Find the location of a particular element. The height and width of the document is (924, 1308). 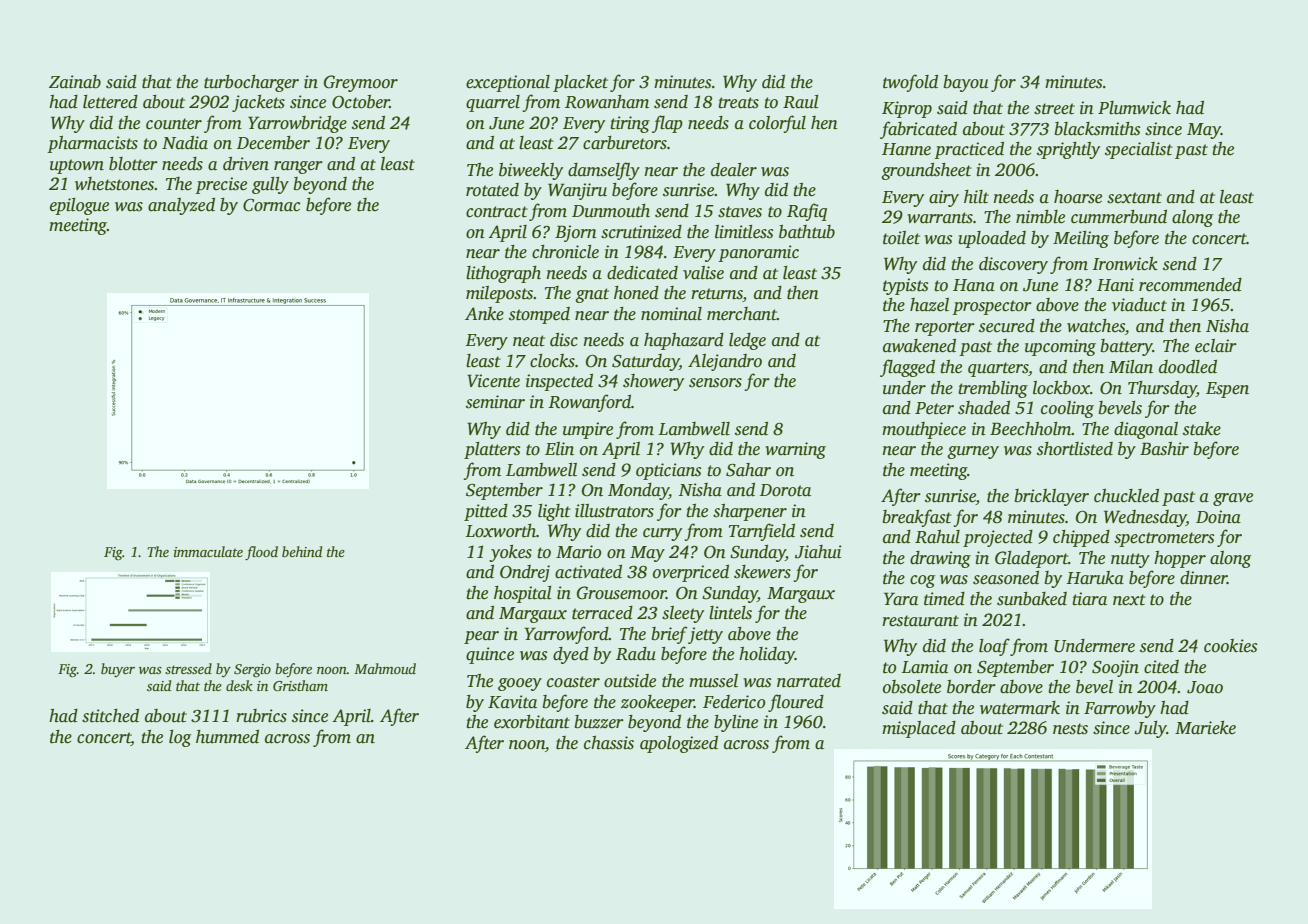

contract is located at coordinates (497, 212).
